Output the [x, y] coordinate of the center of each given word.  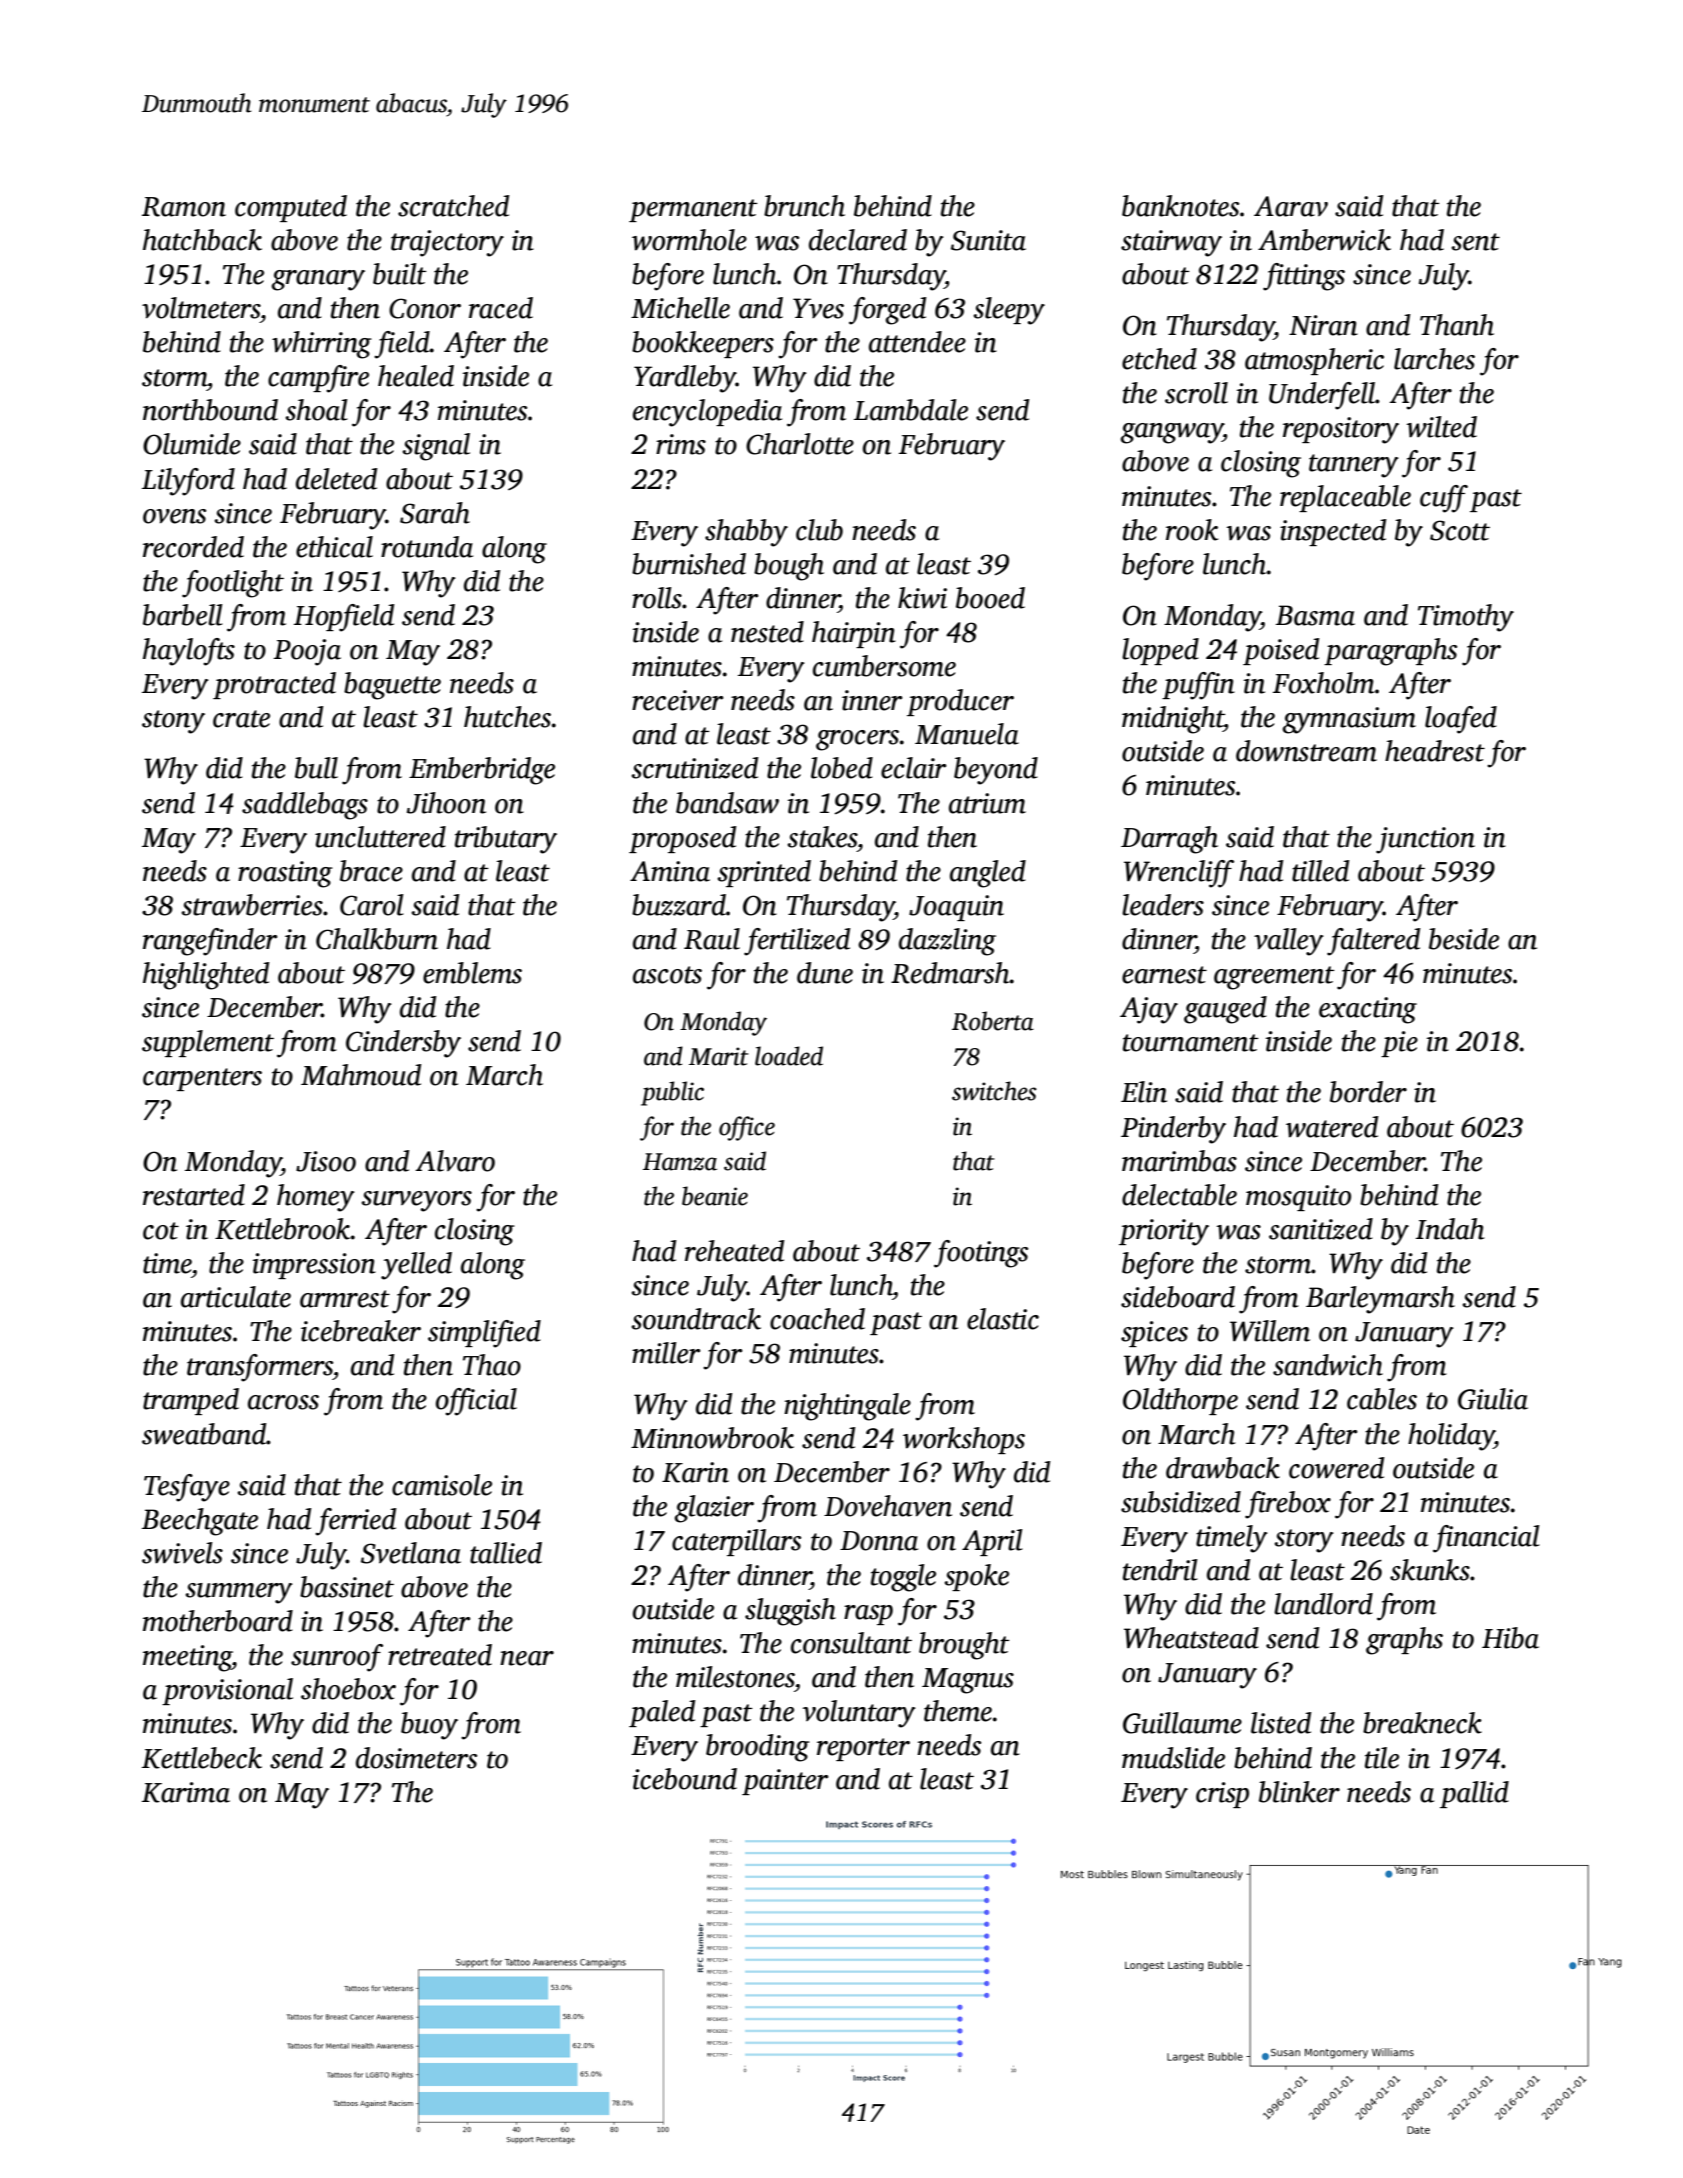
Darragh [1169, 840]
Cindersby [403, 1044]
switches [994, 1091]
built [400, 274]
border [1368, 1092]
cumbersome [884, 666]
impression [314, 1266]
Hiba [1510, 1638]
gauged [1225, 1010]
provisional [227, 1691]
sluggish [790, 1612]
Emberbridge [482, 771]
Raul [712, 939]
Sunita [988, 240]
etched [1159, 359]
